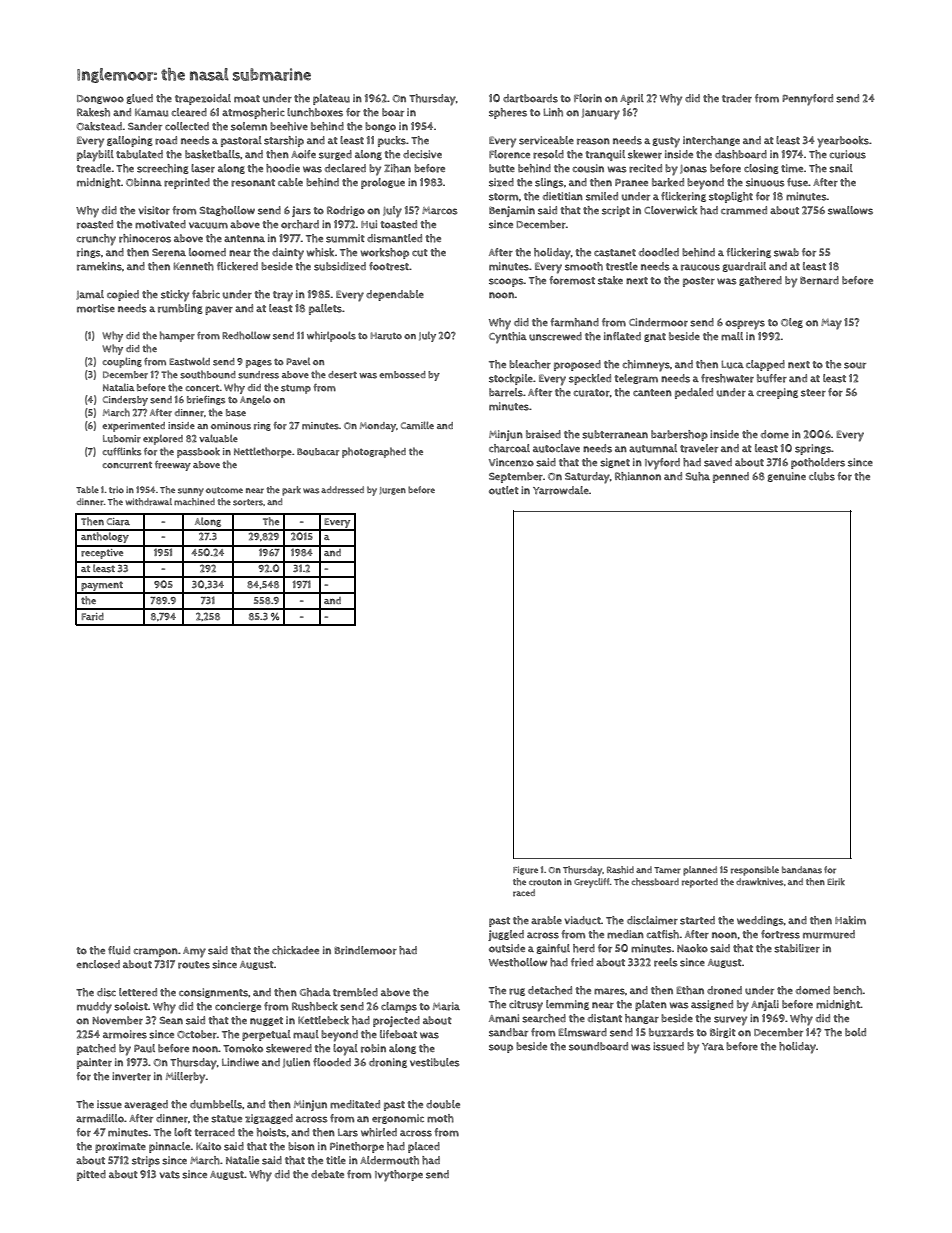 This screenshot has height=1233, width=952. What do you see at coordinates (807, 100) in the screenshot?
I see `Pennyford` at bounding box center [807, 100].
